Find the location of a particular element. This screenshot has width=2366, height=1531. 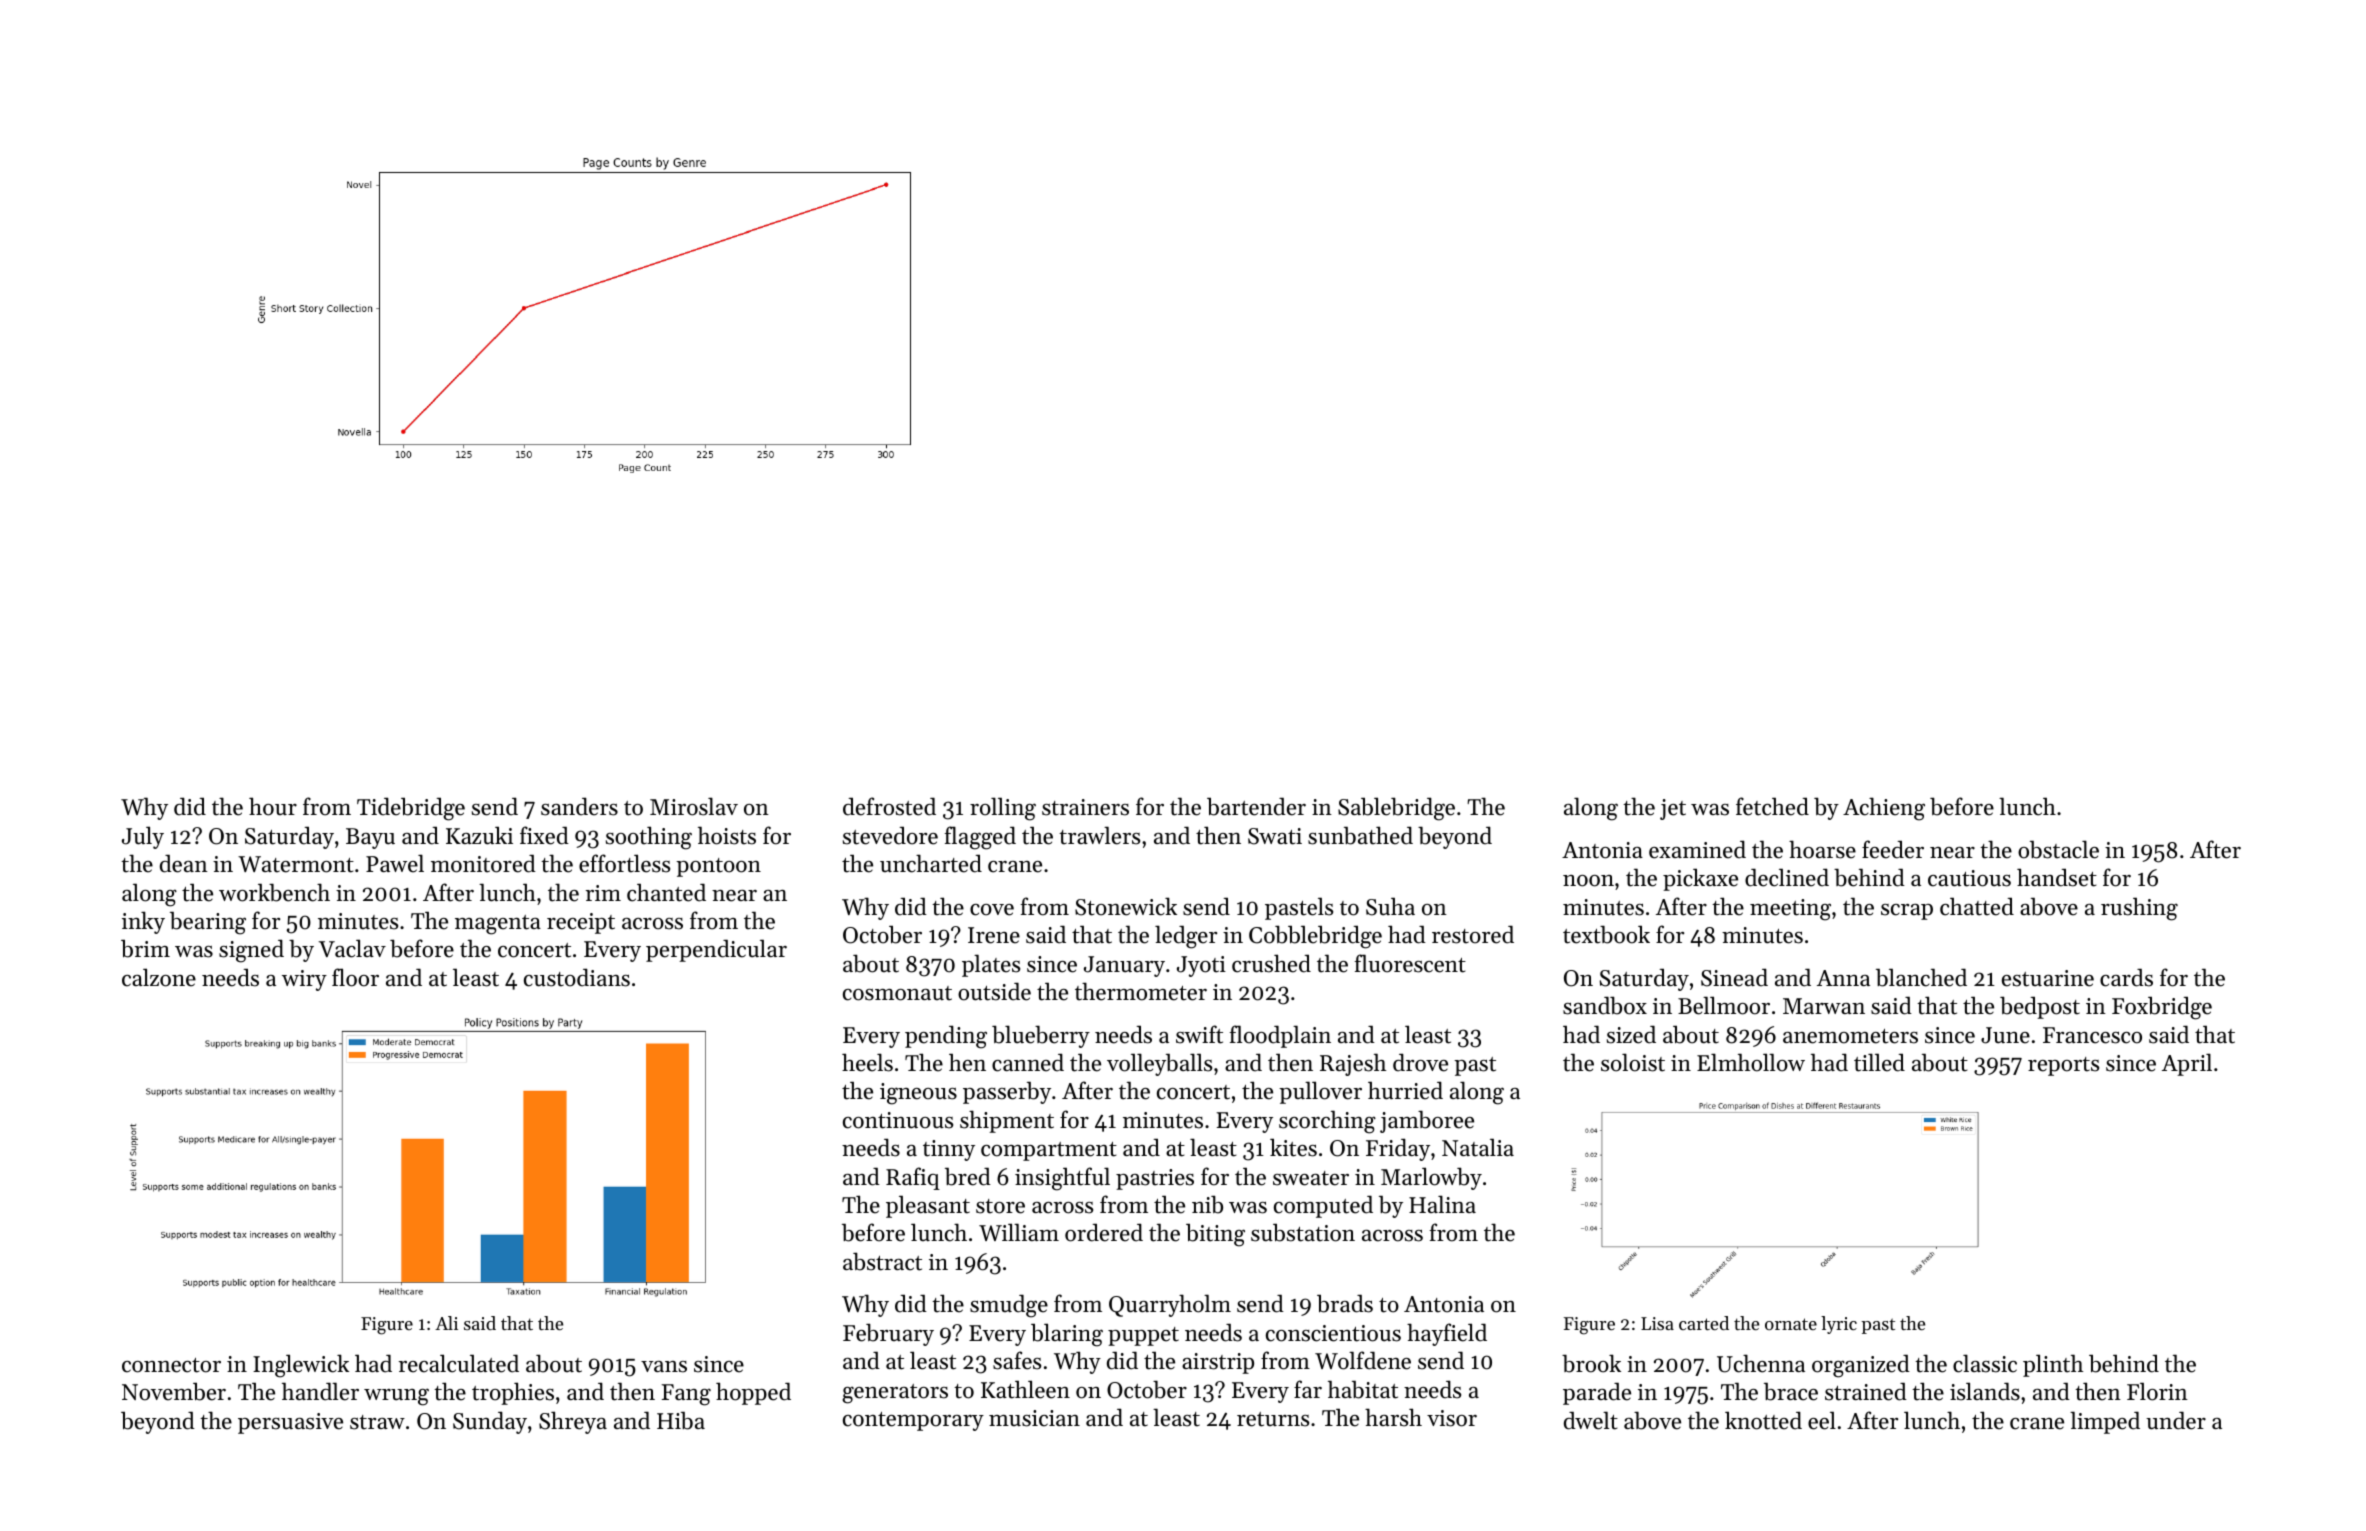

heels is located at coordinates (867, 1062).
